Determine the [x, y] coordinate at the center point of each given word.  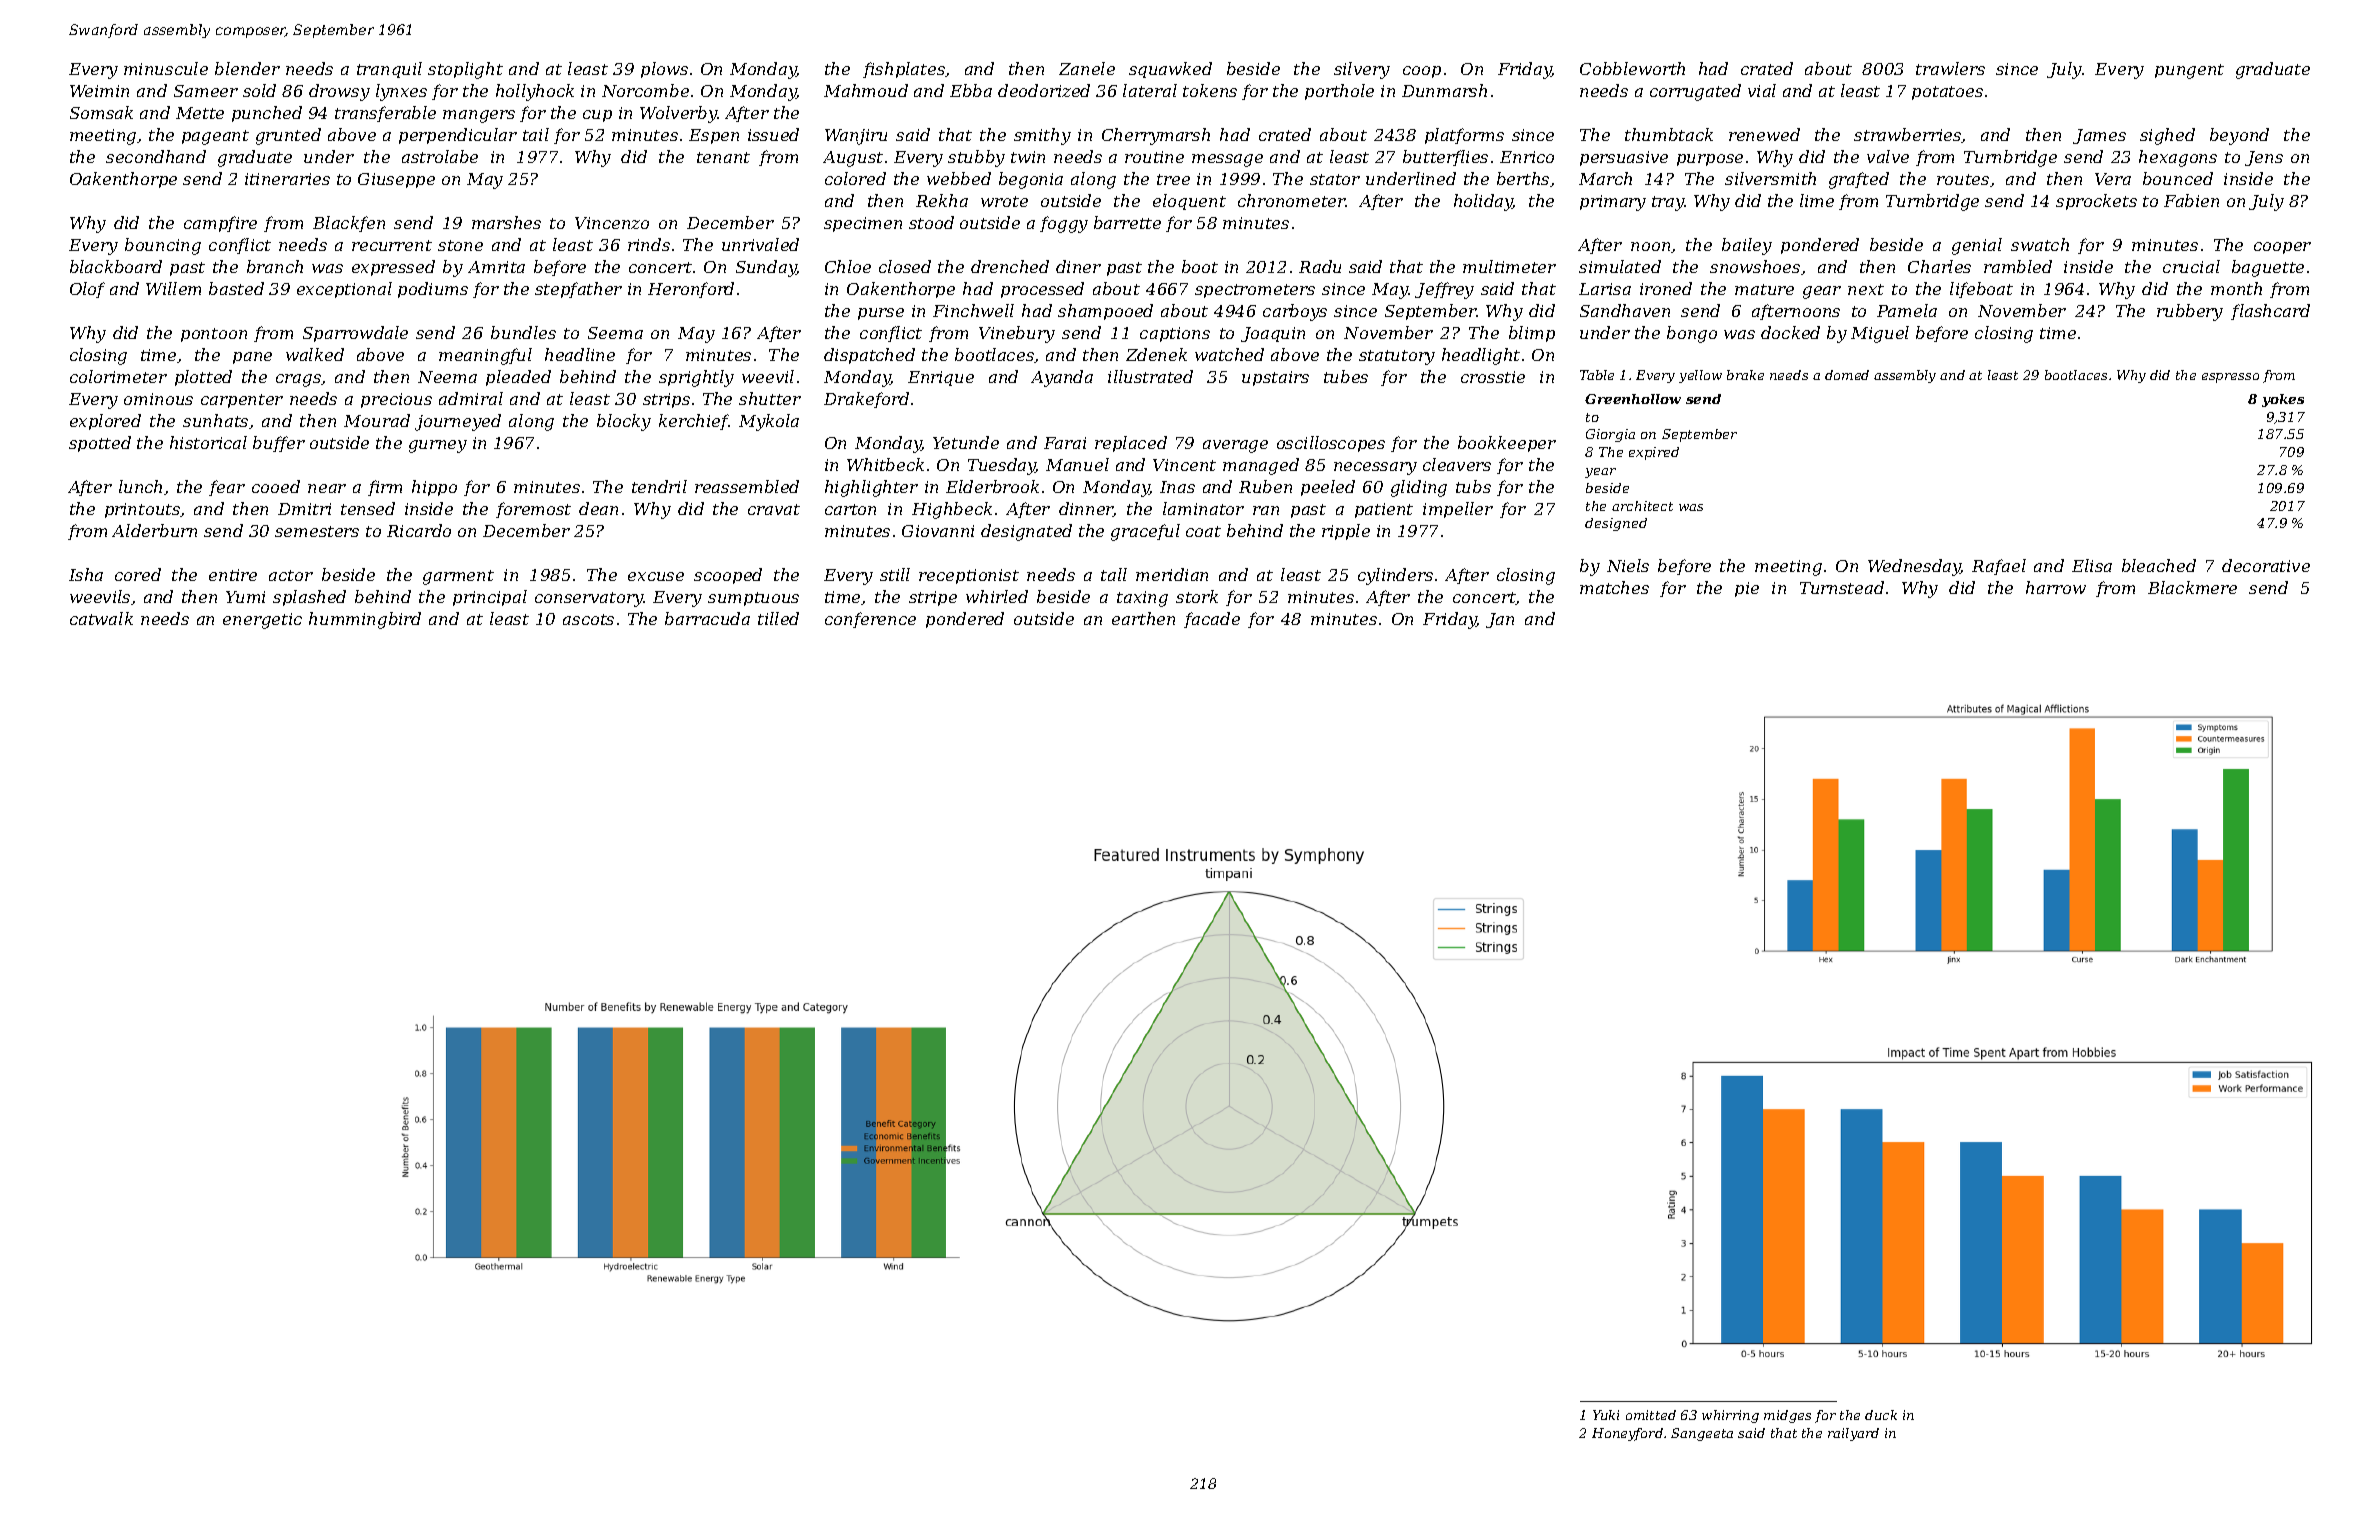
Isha [86, 574]
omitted [1651, 1415]
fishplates [904, 70]
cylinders [1395, 576]
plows [664, 70]
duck [1881, 1415]
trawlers [1950, 68]
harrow [2056, 587]
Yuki [1606, 1415]
